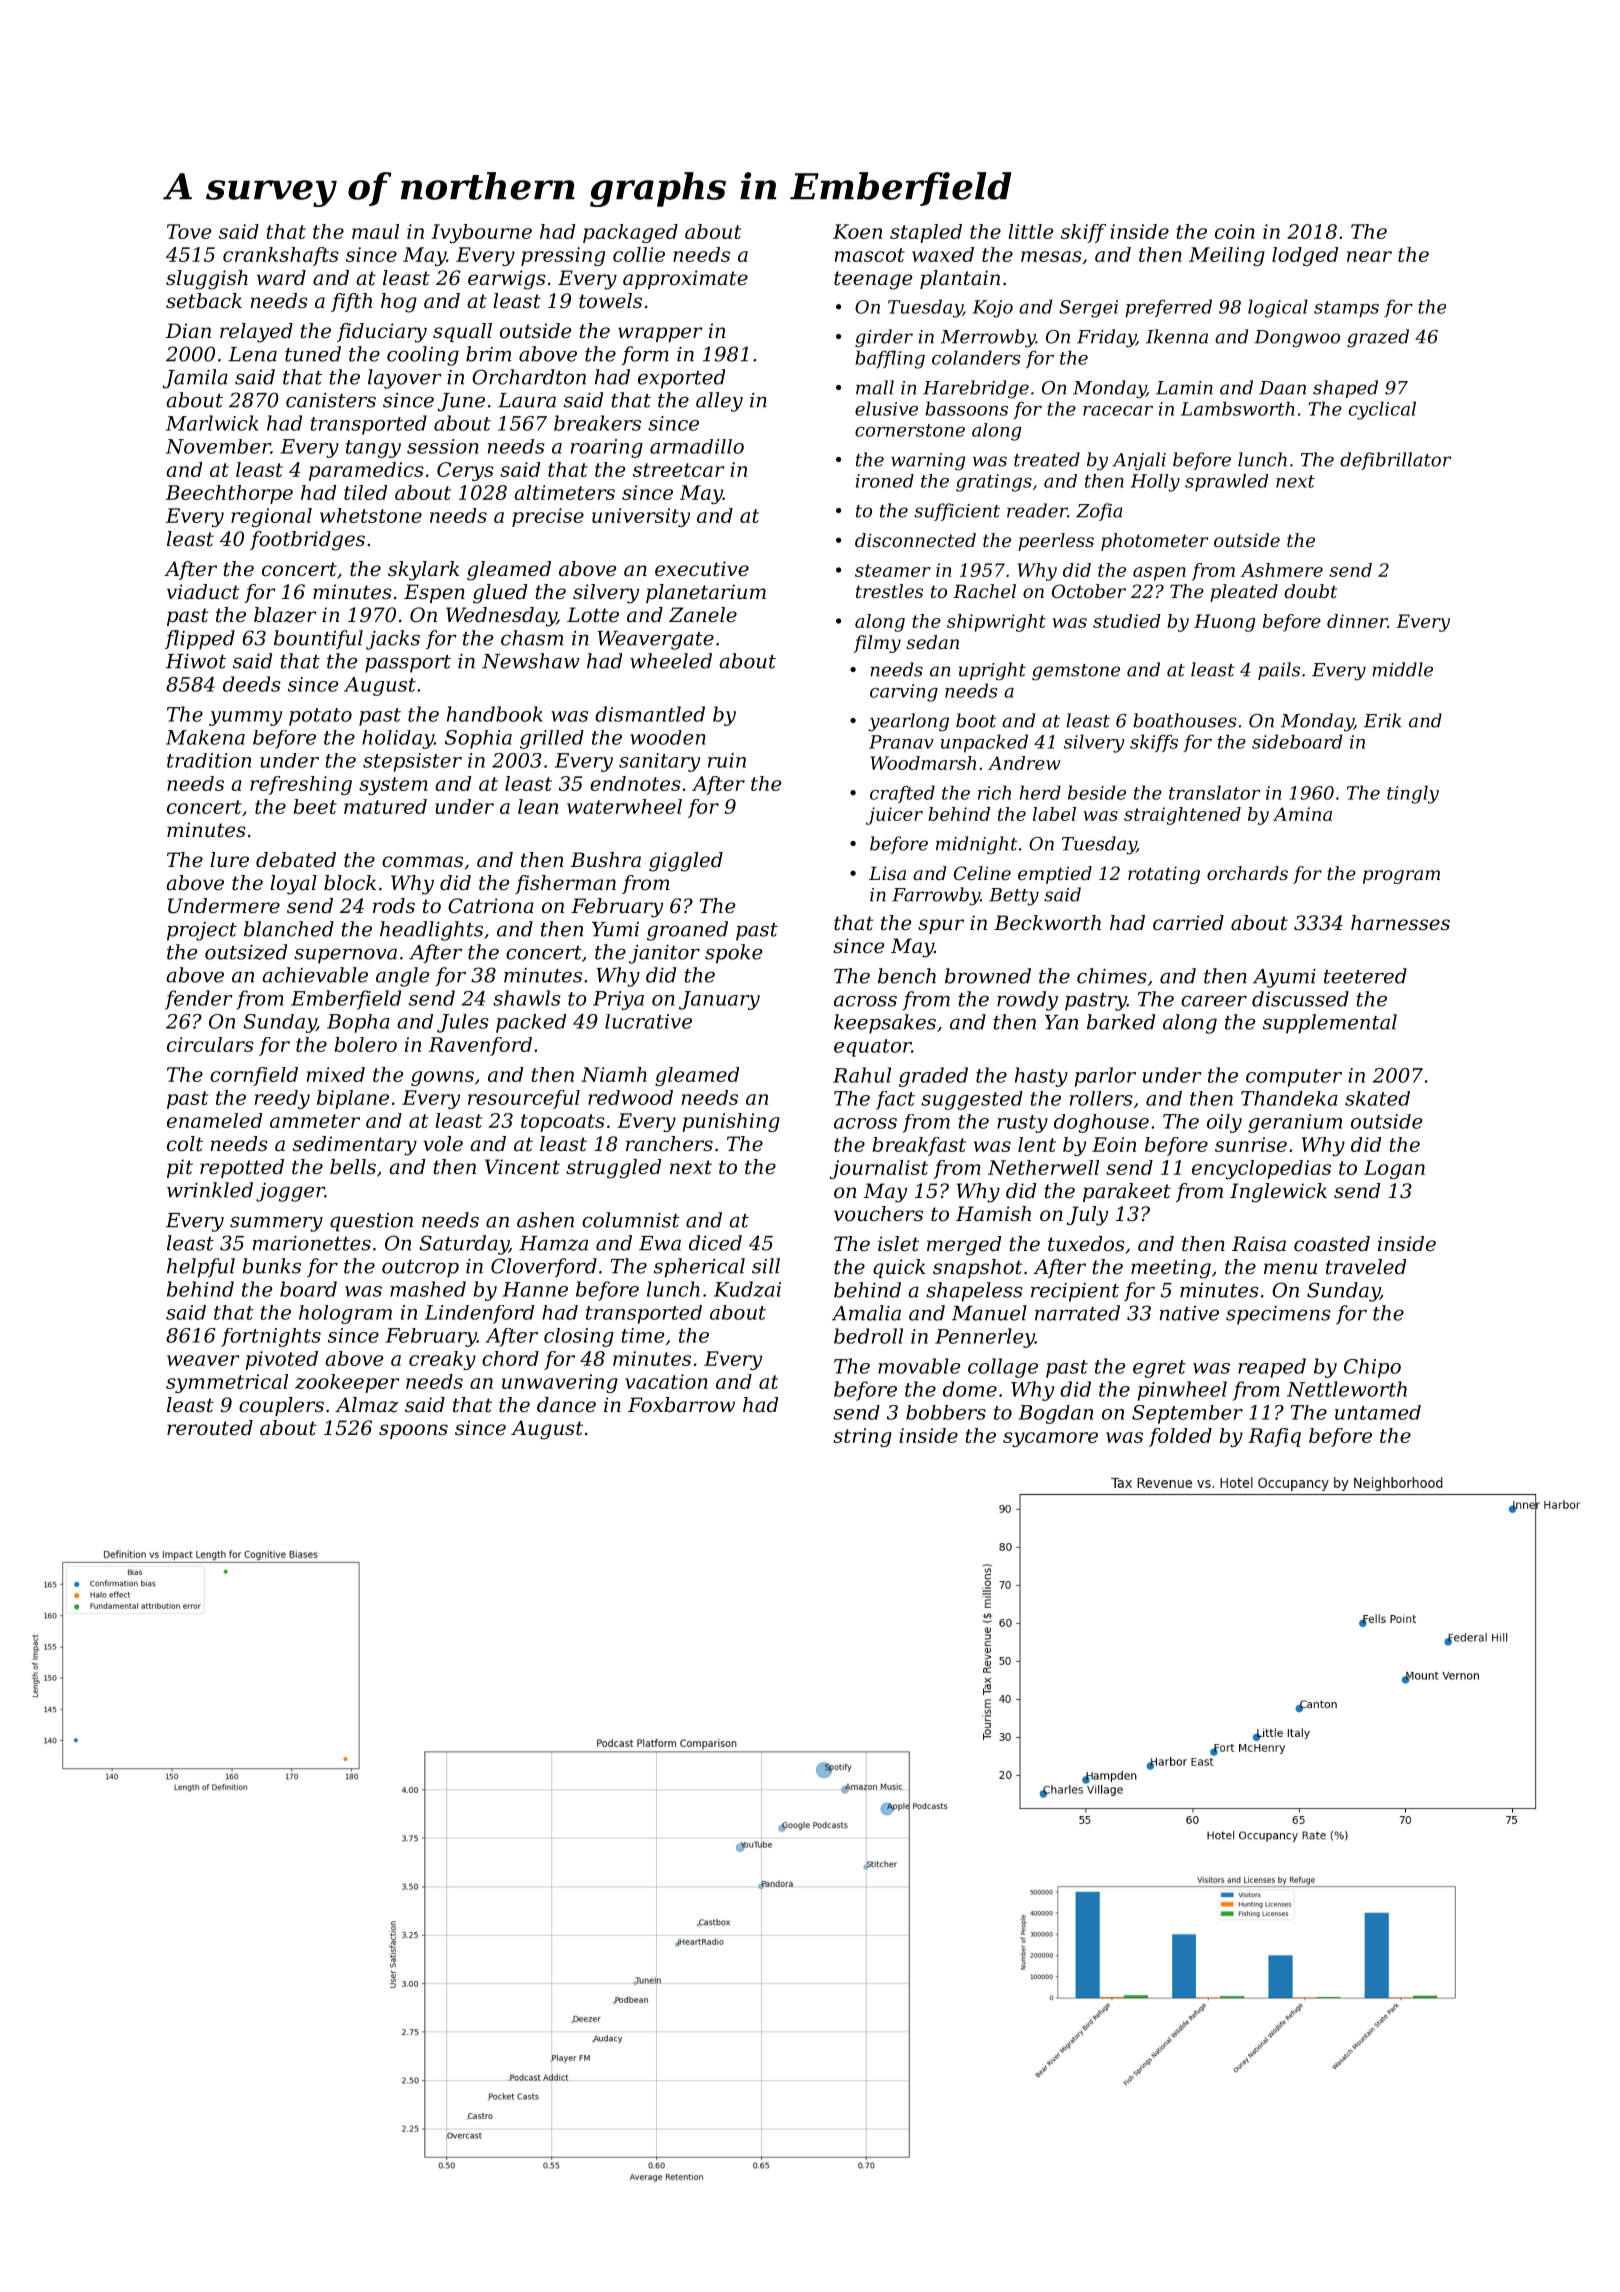 This image has height=2292, width=1620. What do you see at coordinates (413, 1431) in the image?
I see `spoons` at bounding box center [413, 1431].
